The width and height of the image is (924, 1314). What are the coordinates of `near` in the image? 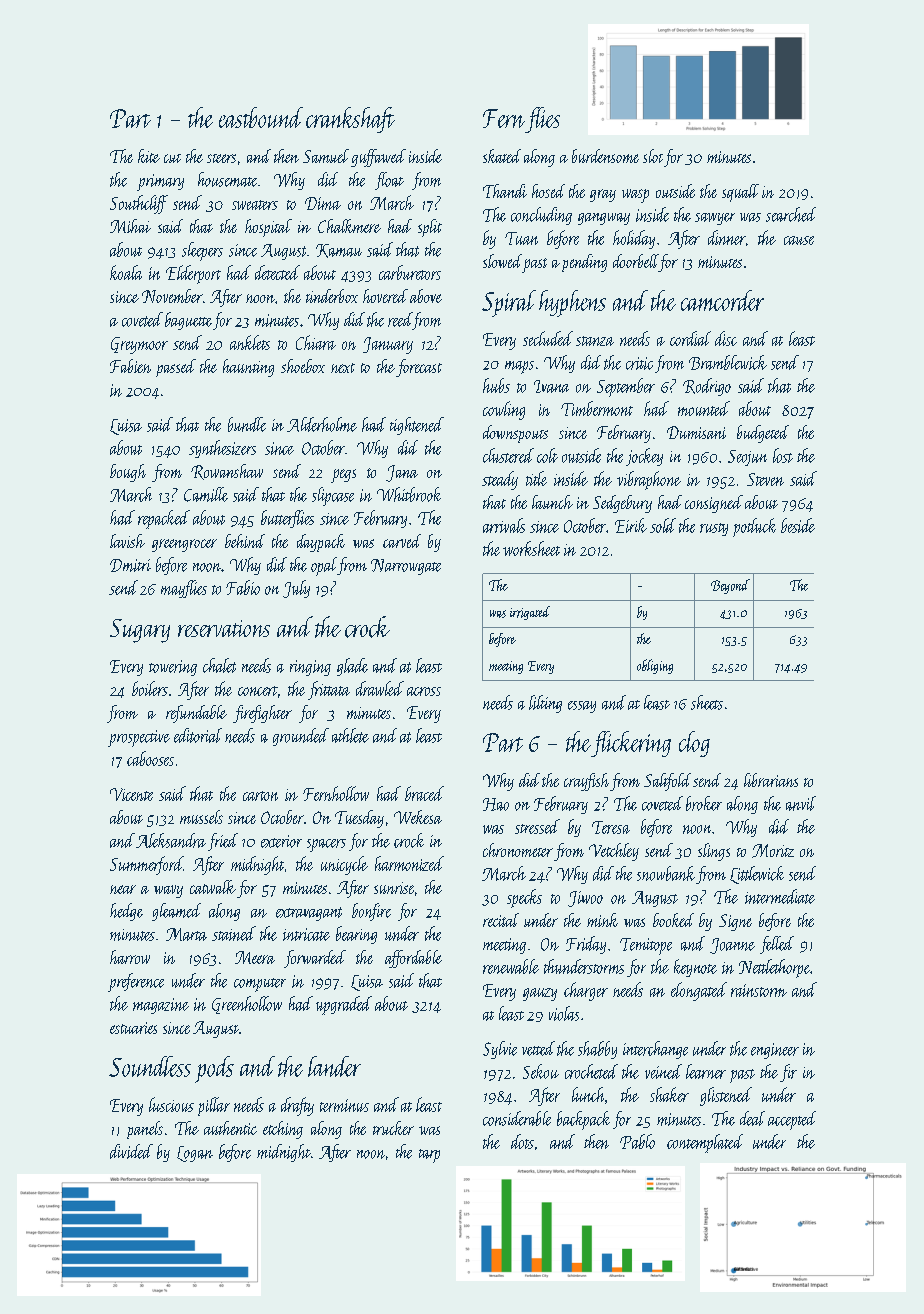 It's located at (123, 889).
